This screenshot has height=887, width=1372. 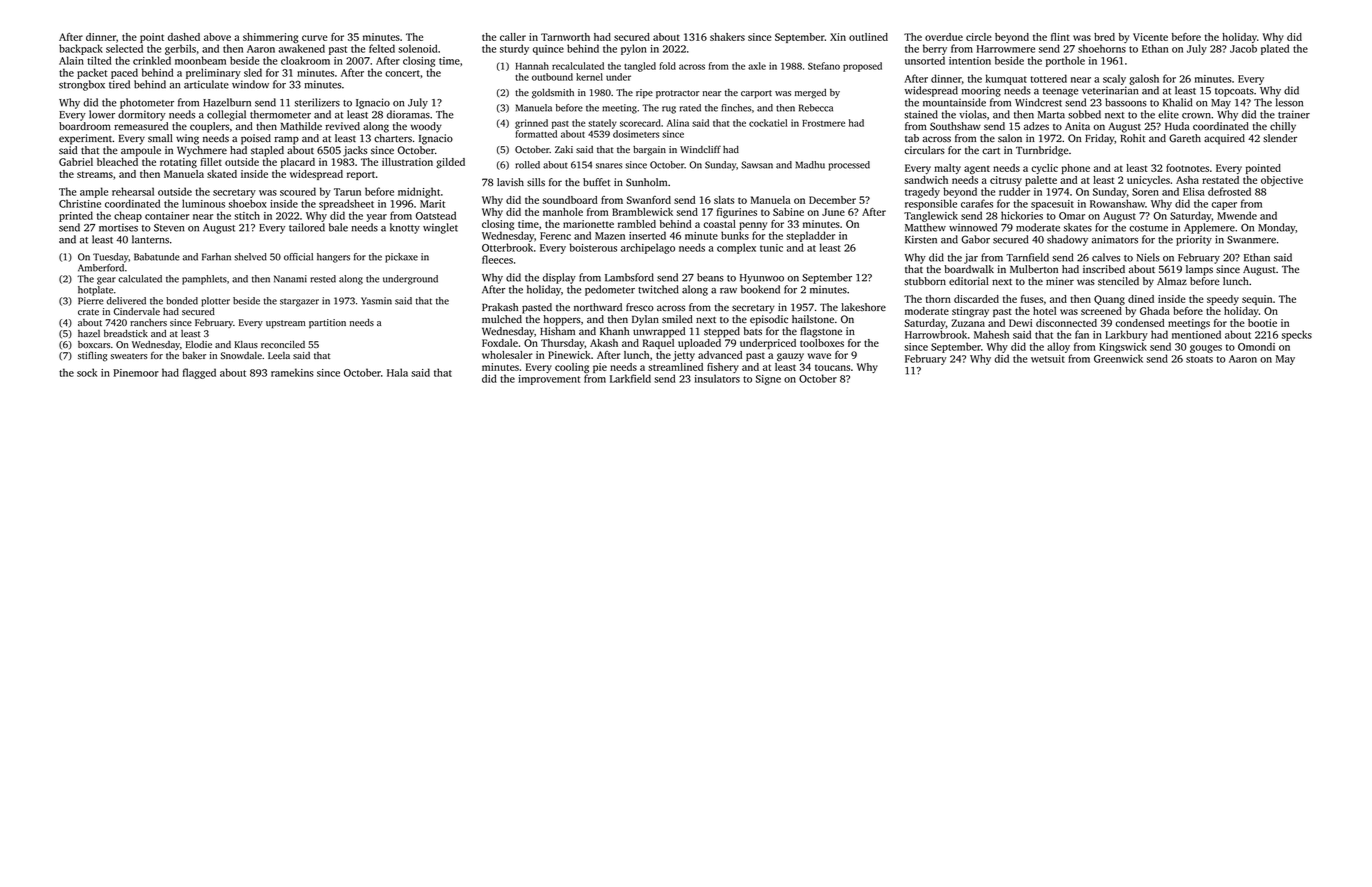 I want to click on buffet, so click(x=596, y=182).
